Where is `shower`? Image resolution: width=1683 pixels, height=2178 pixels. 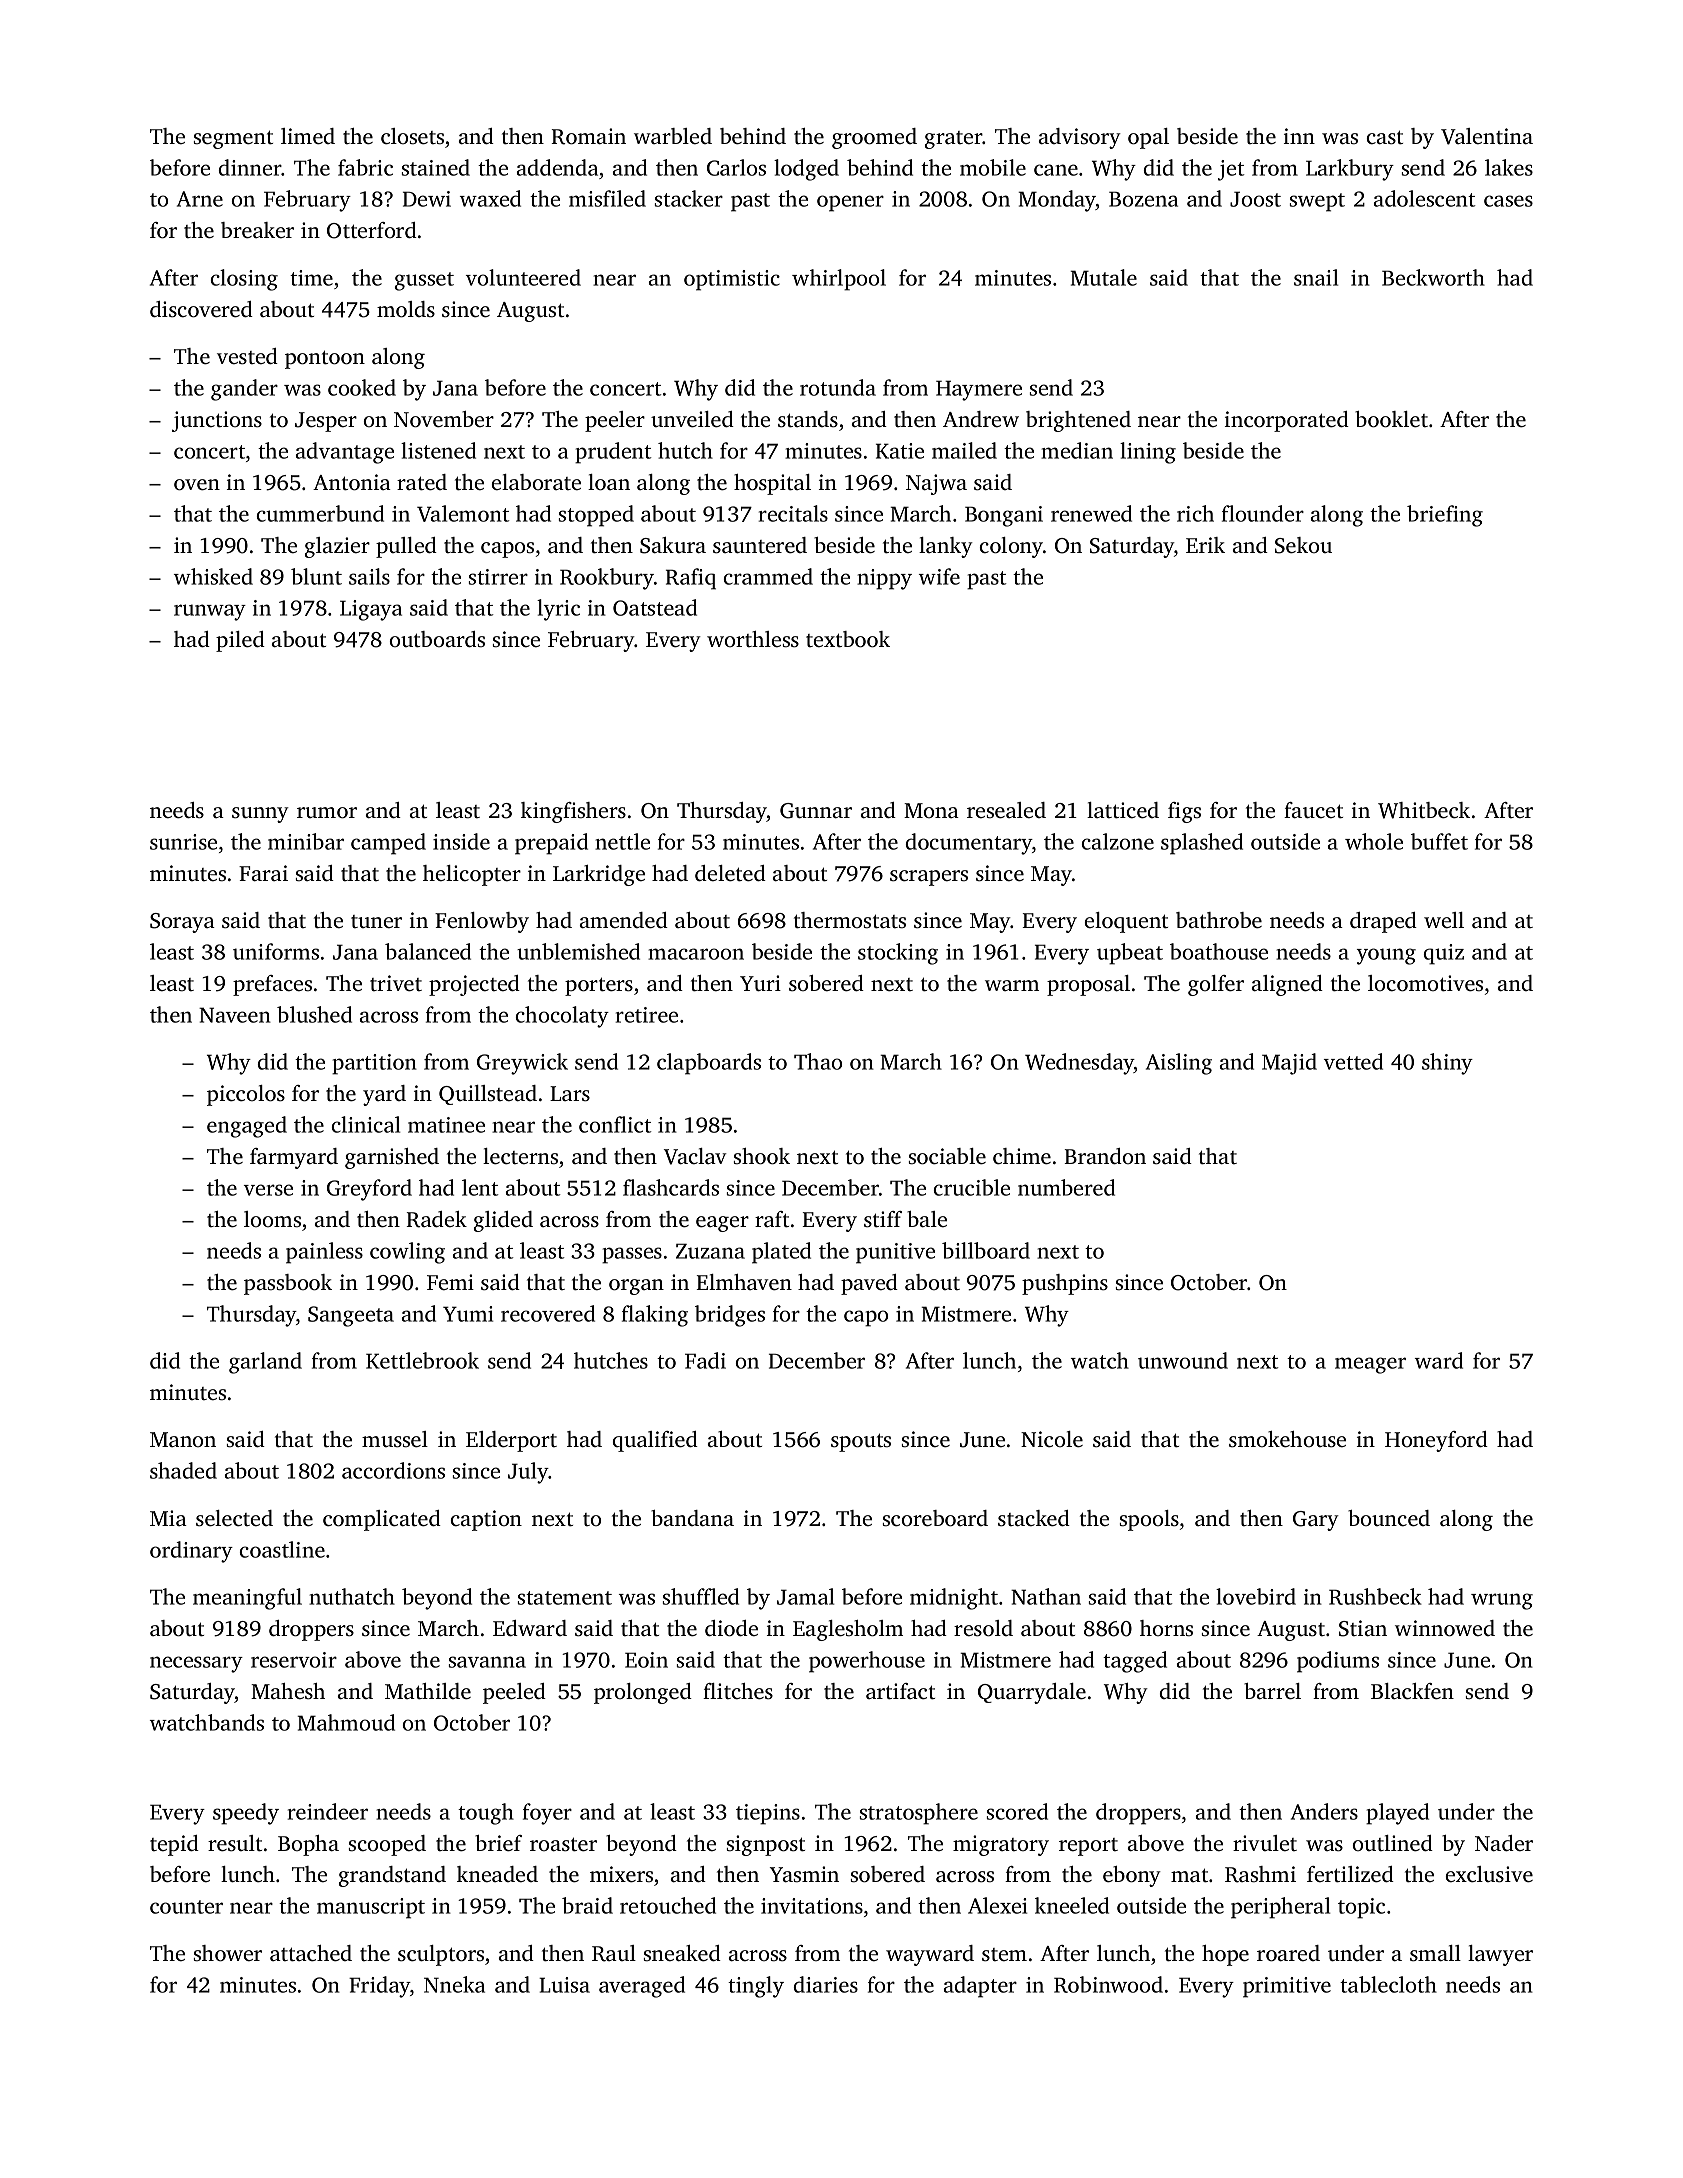
shower is located at coordinates (227, 1953).
